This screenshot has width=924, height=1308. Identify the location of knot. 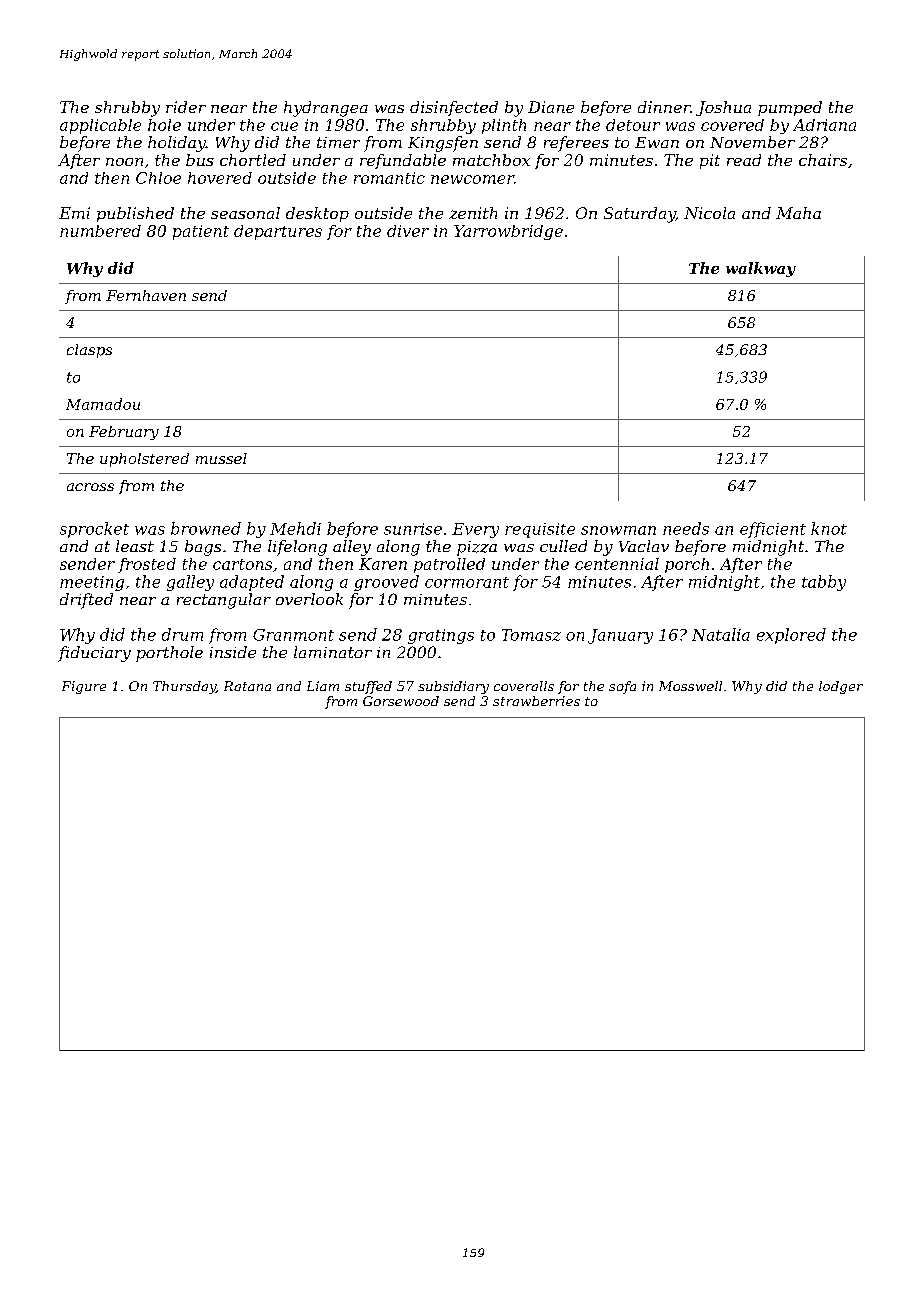
(829, 528).
